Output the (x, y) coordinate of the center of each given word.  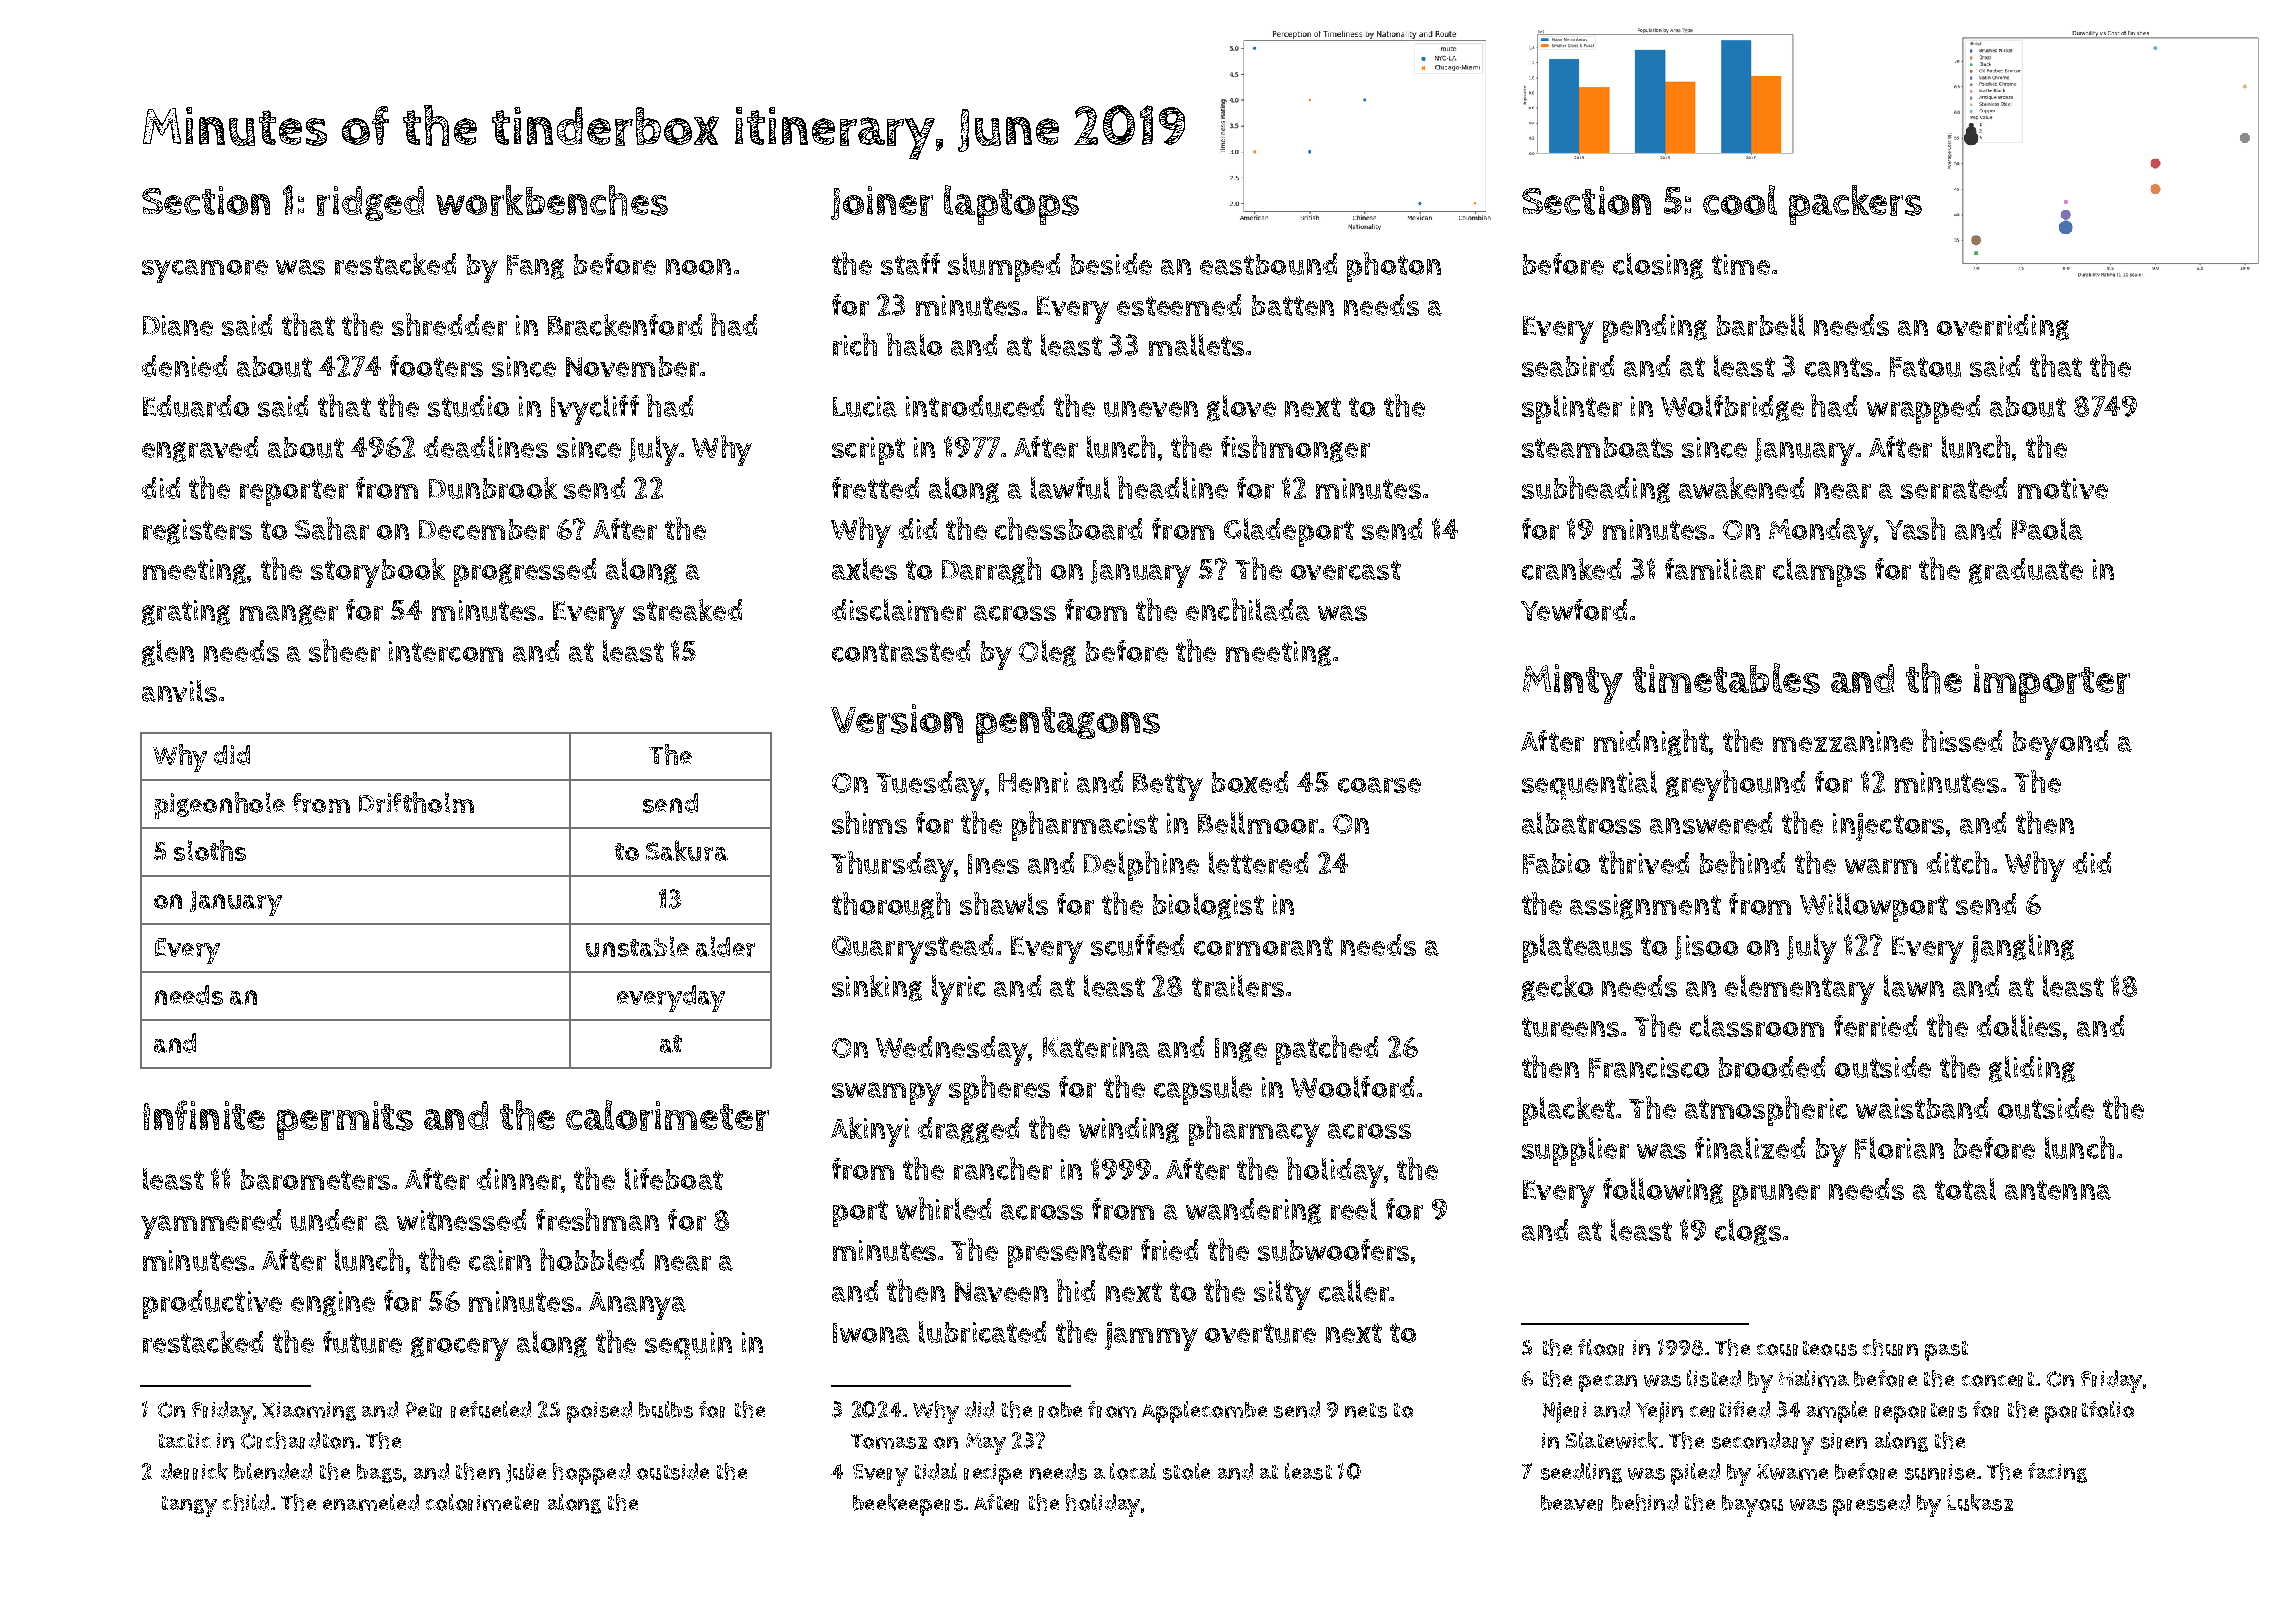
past (1946, 1351)
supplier (1575, 1151)
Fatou (1925, 367)
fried (1169, 1250)
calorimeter (667, 1115)
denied (184, 366)
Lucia (865, 406)
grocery (460, 1349)
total (1965, 1189)
